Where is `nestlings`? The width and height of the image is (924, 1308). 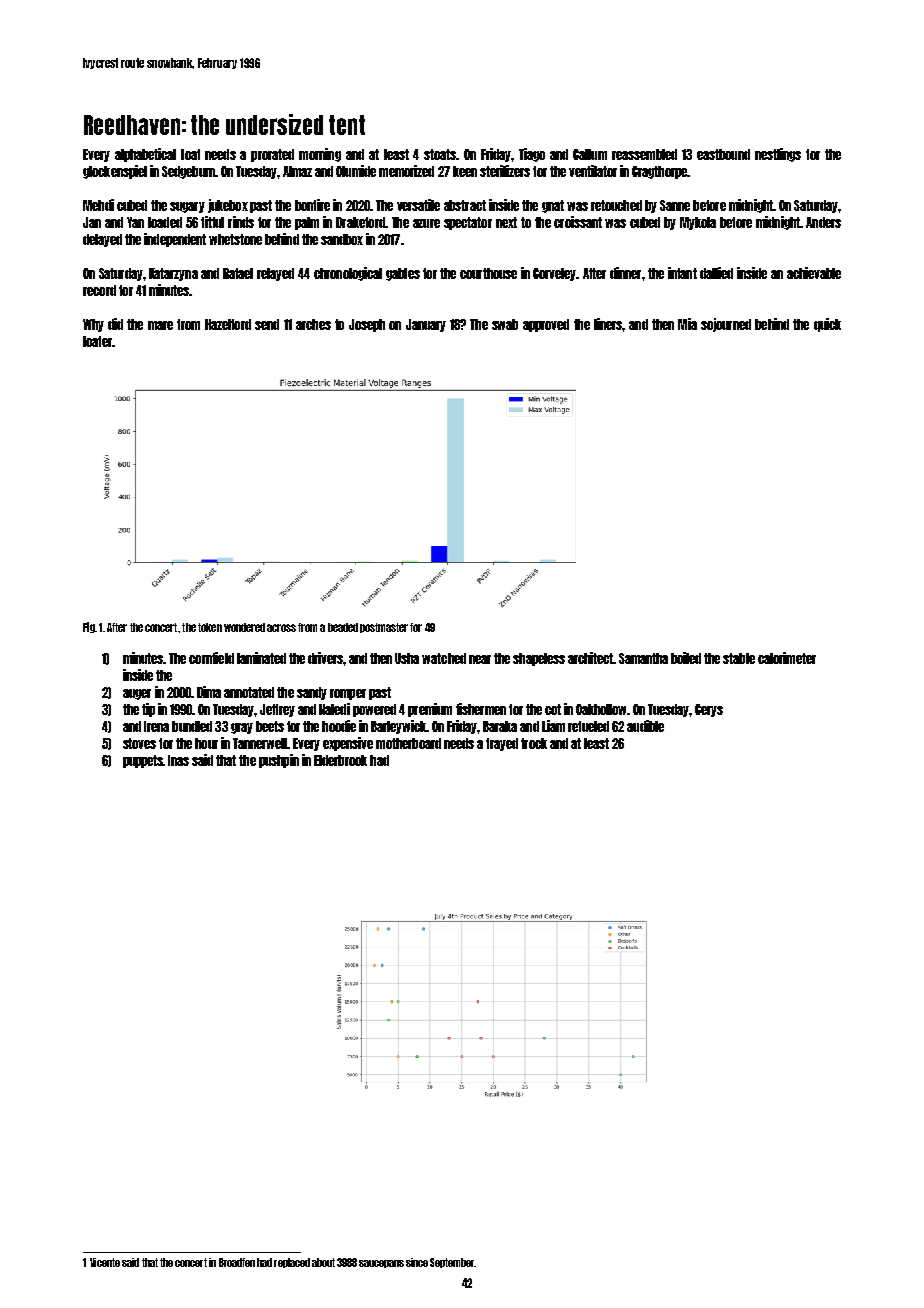
nestlings is located at coordinates (778, 155).
